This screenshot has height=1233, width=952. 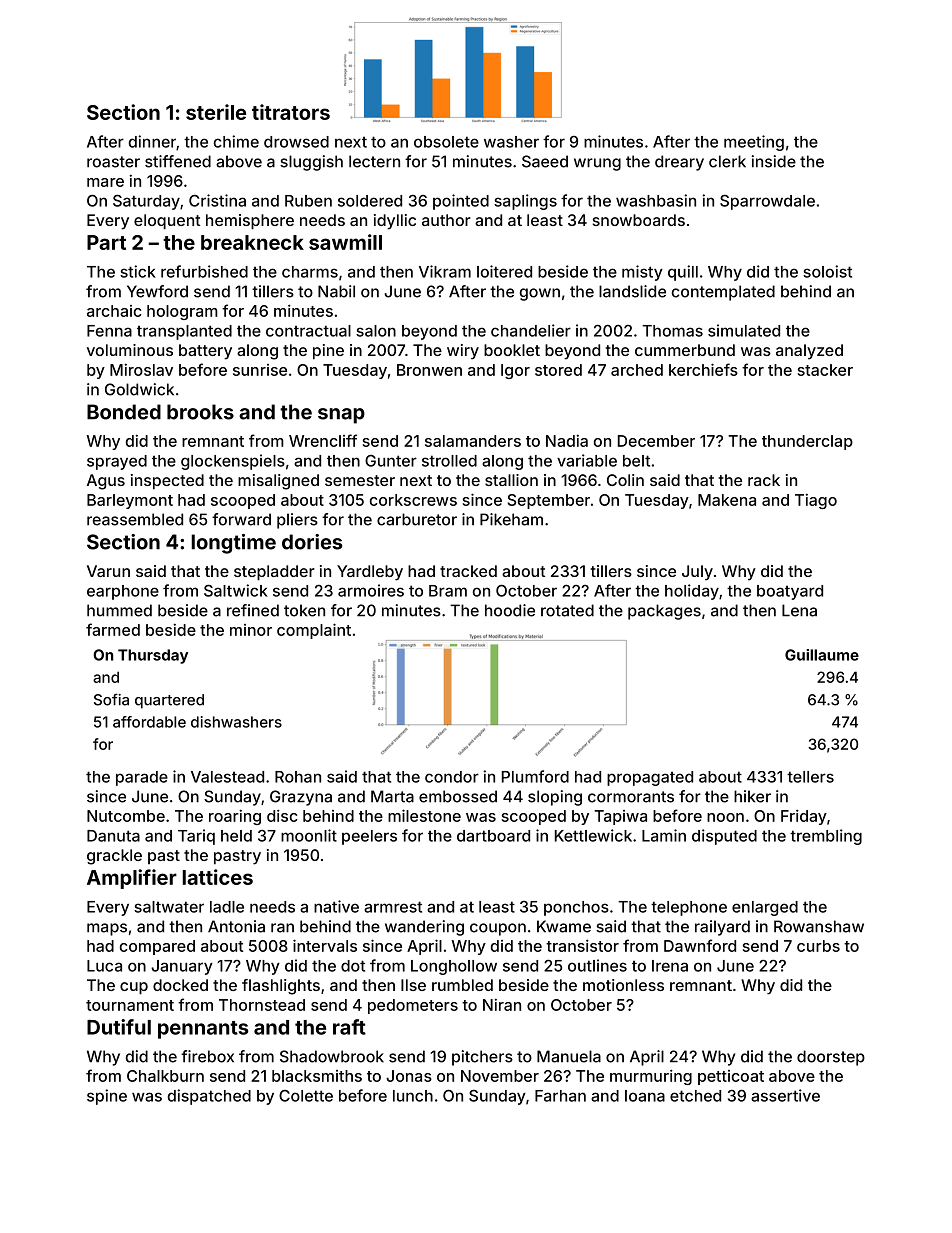 What do you see at coordinates (165, 1076) in the screenshot?
I see `Chalkburn` at bounding box center [165, 1076].
